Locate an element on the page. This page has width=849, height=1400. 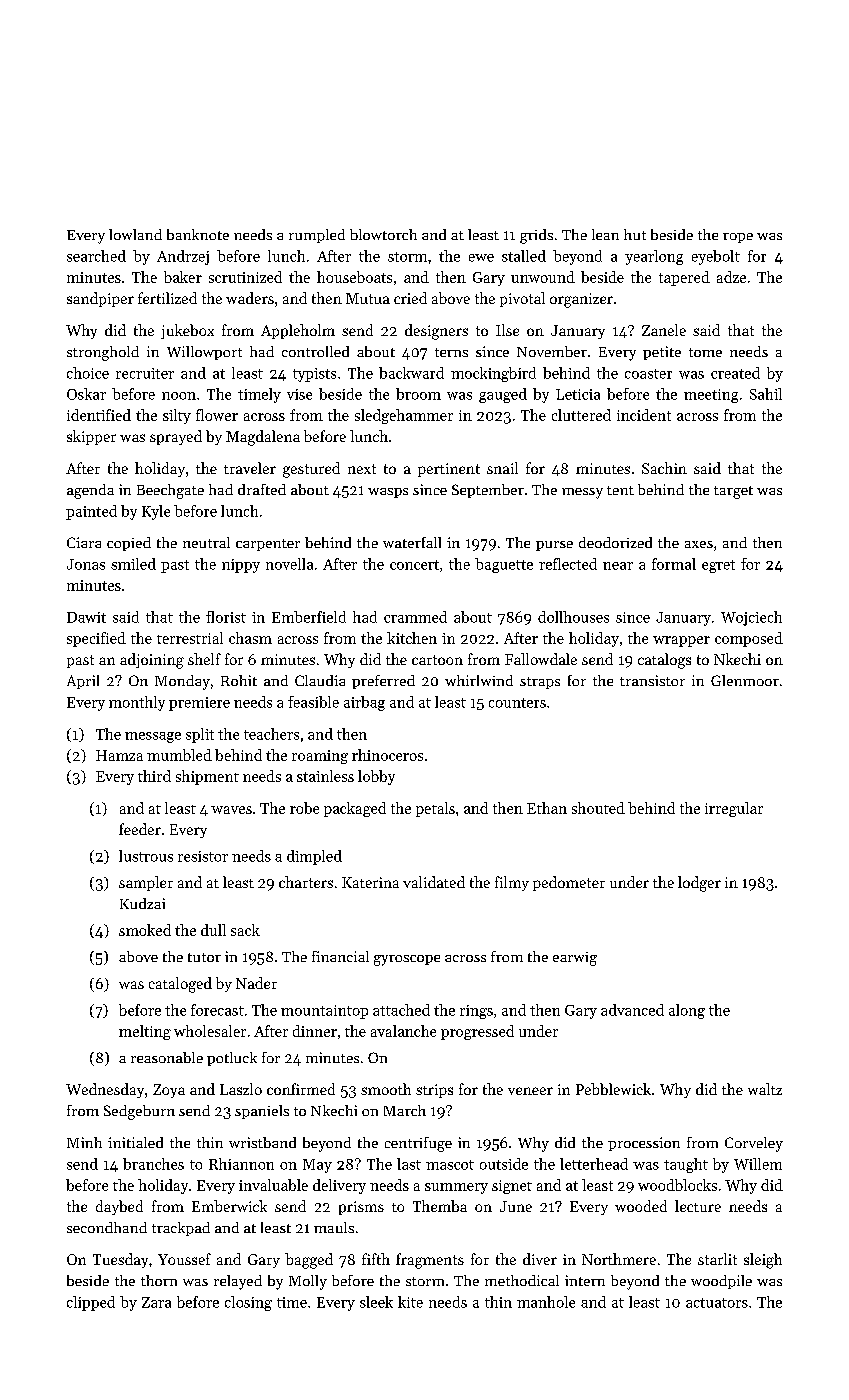
gyroscope is located at coordinates (407, 960).
